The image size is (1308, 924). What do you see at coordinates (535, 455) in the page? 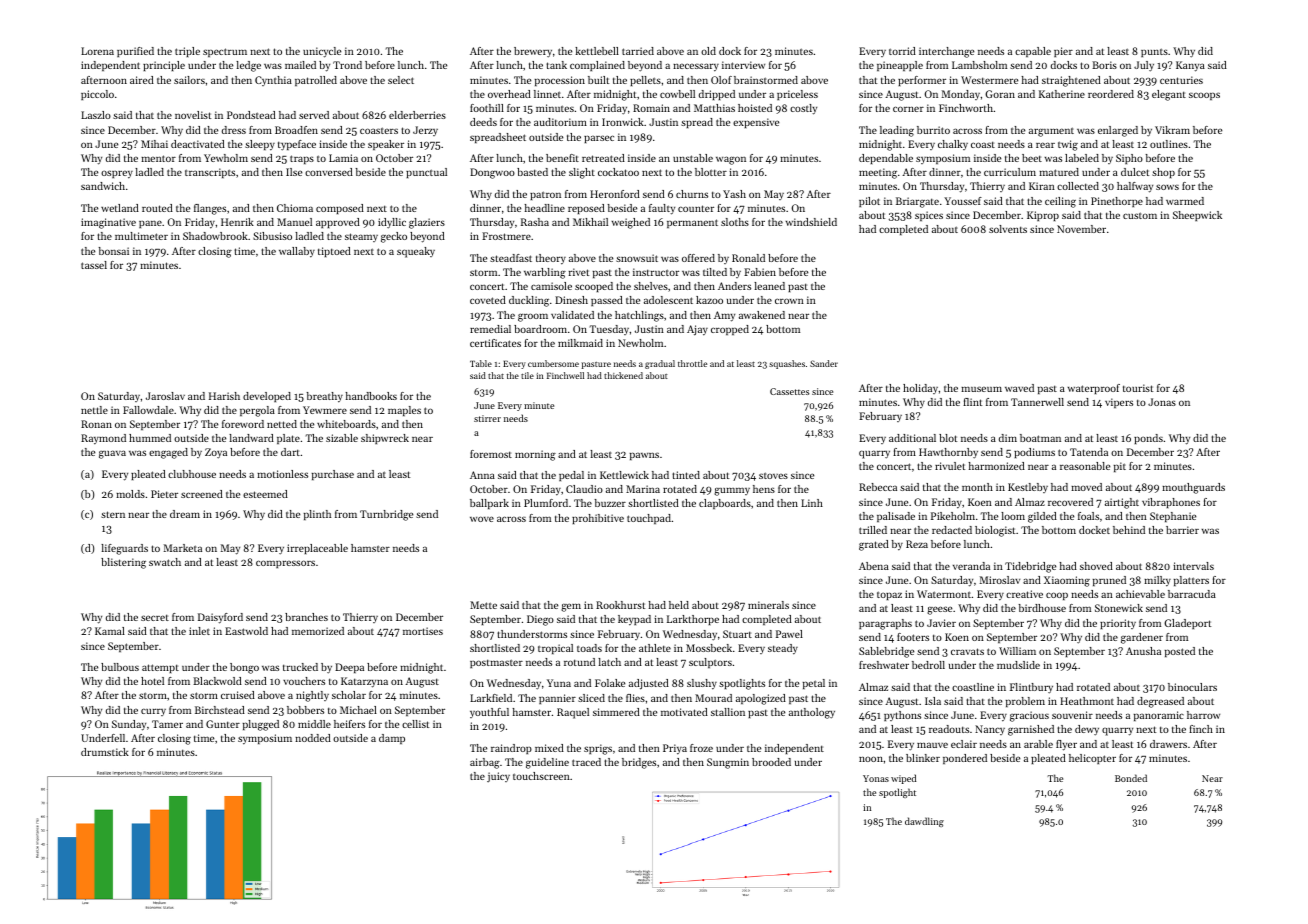
I see `morning` at bounding box center [535, 455].
